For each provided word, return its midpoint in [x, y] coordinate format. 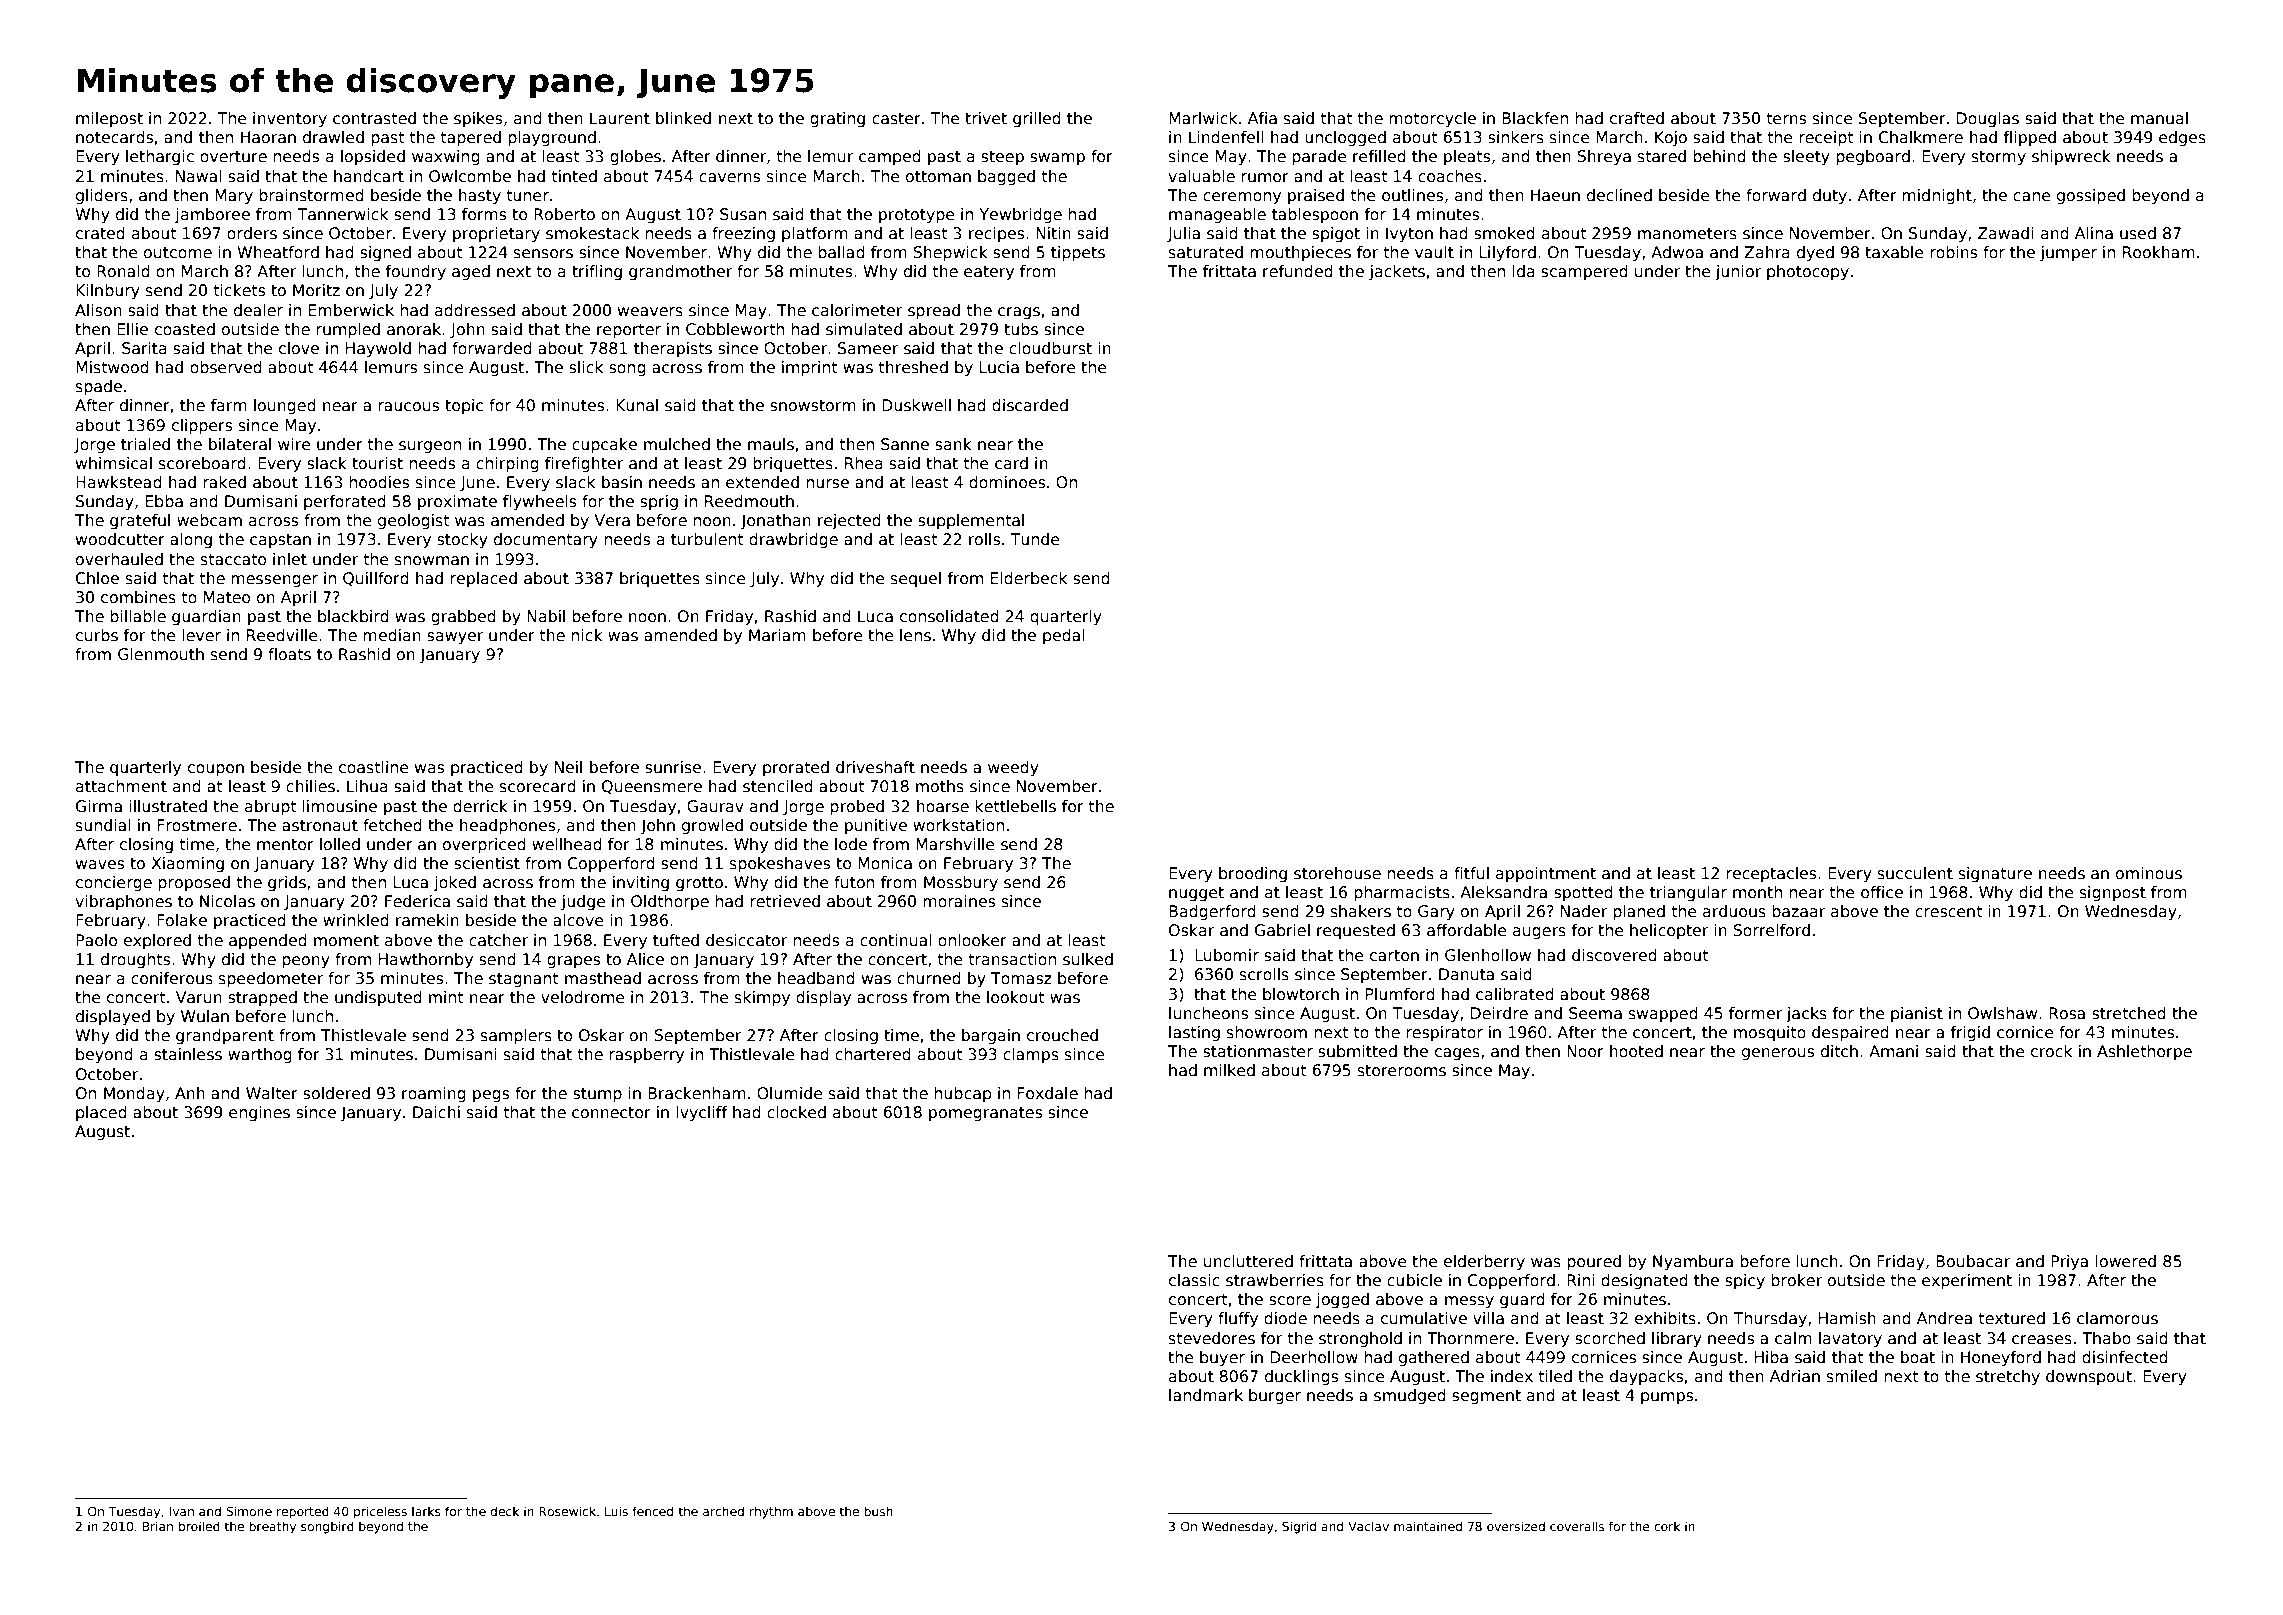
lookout [1016, 997]
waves [100, 865]
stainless [188, 1054]
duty [1830, 196]
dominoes [1007, 482]
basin [622, 482]
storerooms [1402, 1071]
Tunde [1035, 539]
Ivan [182, 1511]
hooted [1636, 1051]
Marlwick [1203, 118]
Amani [1893, 1051]
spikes [478, 119]
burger [1275, 1396]
